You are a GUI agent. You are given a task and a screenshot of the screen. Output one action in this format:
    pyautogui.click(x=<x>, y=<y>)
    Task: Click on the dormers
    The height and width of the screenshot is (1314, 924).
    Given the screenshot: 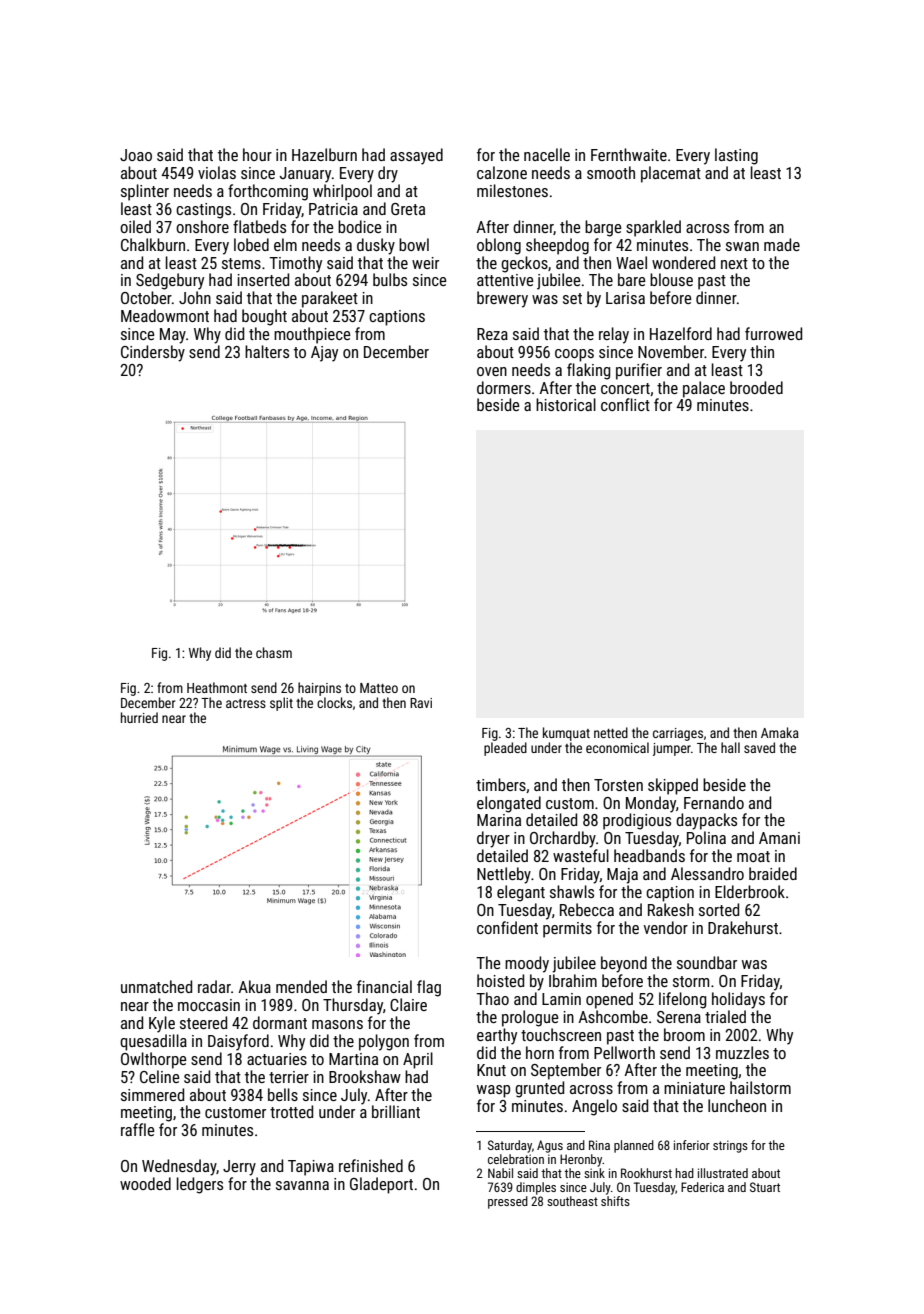 What is the action you would take?
    pyautogui.click(x=504, y=387)
